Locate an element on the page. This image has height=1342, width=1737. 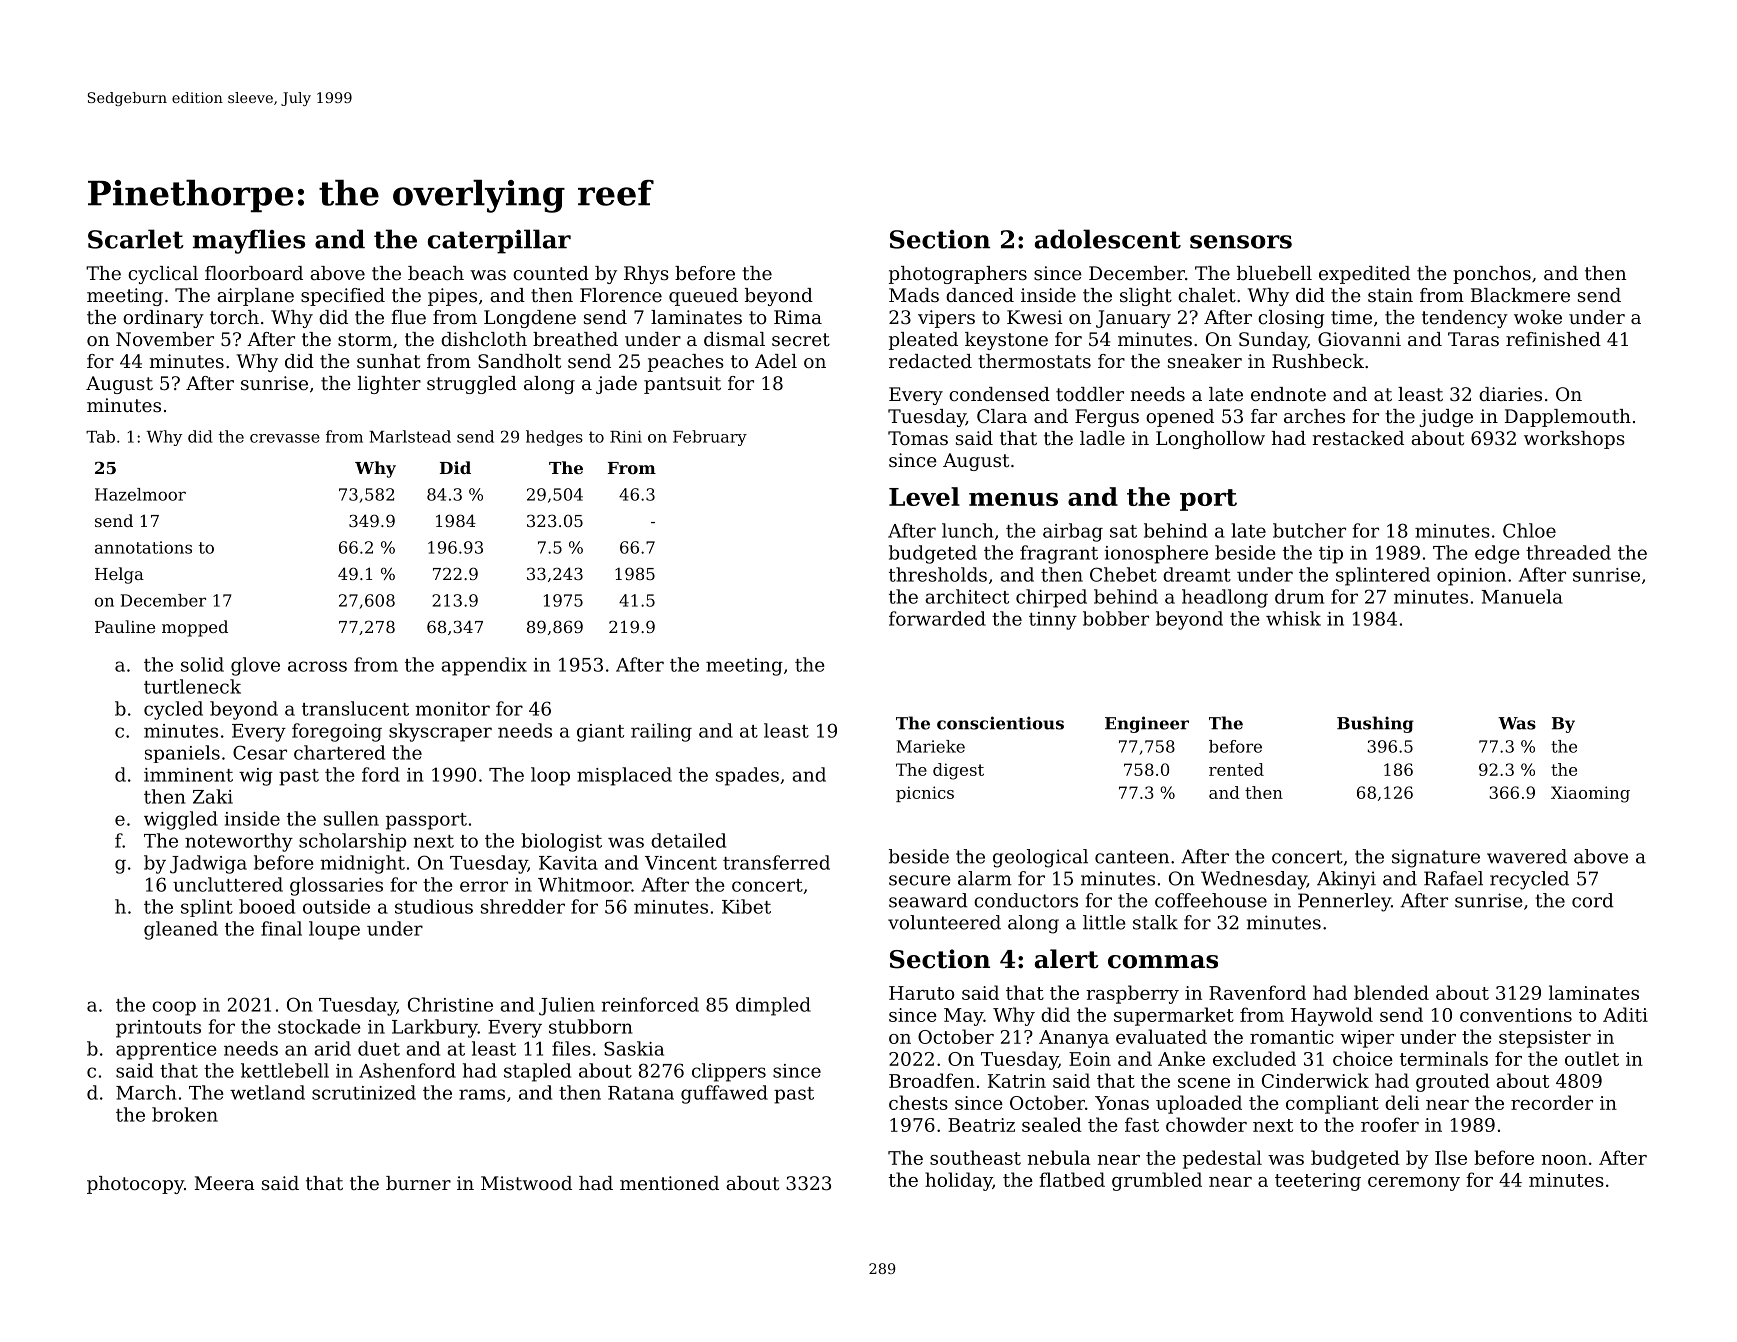
Tomas is located at coordinates (918, 438).
